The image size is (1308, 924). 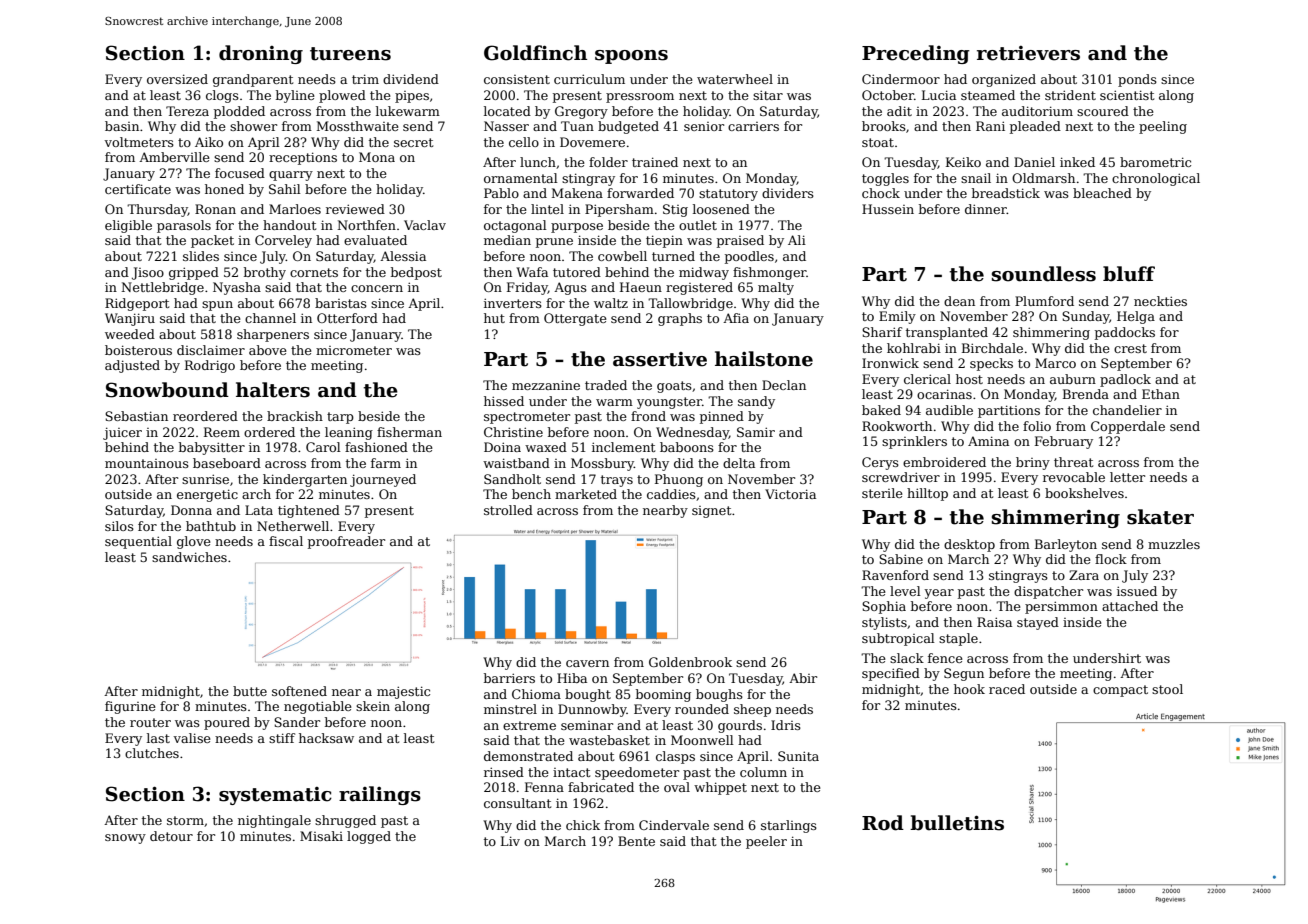 What do you see at coordinates (303, 158) in the document?
I see `receptions` at bounding box center [303, 158].
